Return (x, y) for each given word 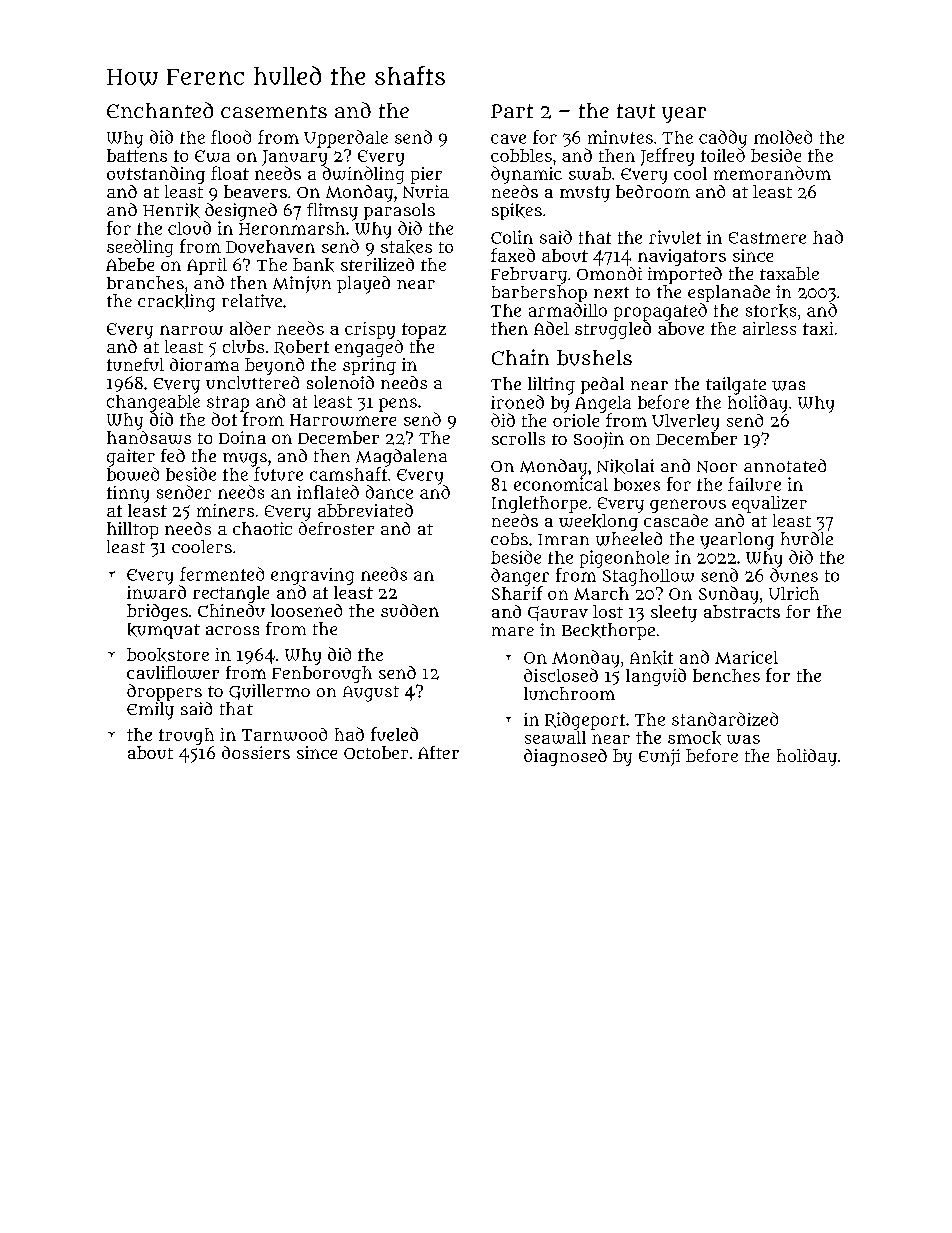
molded (783, 137)
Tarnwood (284, 734)
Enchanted (160, 110)
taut (636, 111)
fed (173, 455)
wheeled (629, 539)
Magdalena (401, 458)
